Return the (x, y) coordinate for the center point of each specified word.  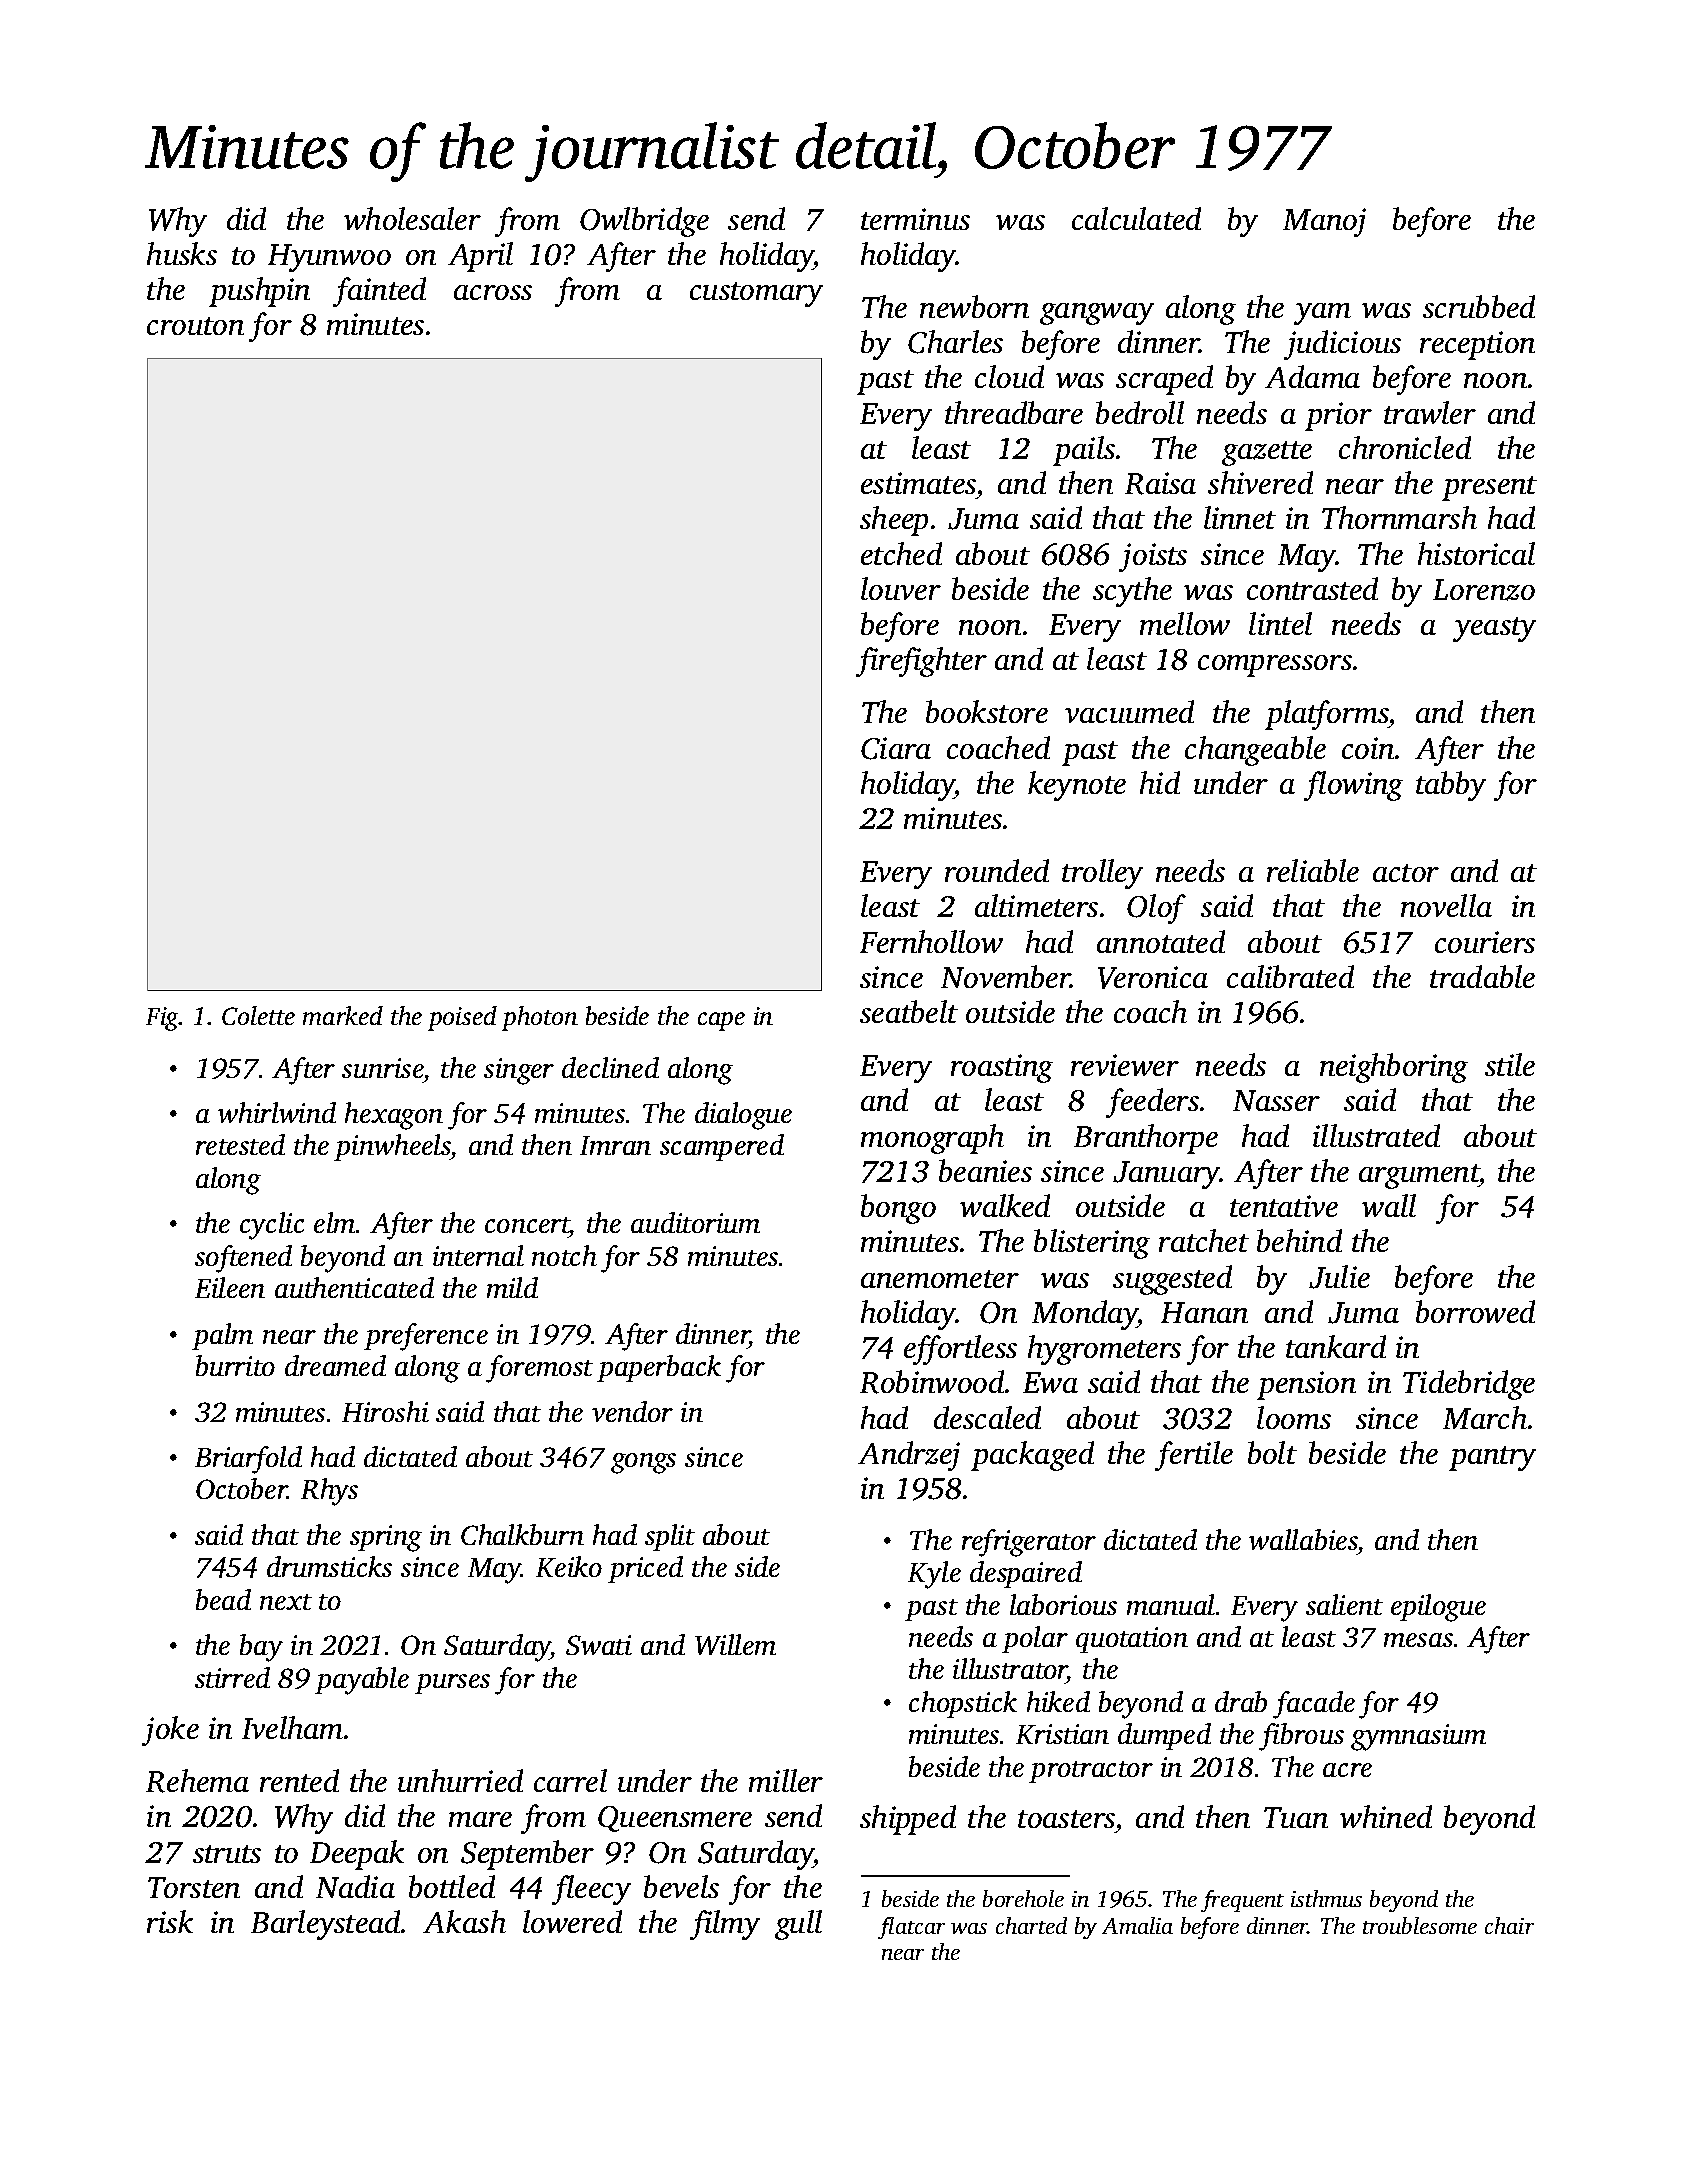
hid (1160, 782)
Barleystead (325, 1925)
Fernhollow (931, 941)
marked (343, 1015)
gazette (1267, 453)
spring (386, 1538)
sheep (894, 521)
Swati (599, 1645)
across (493, 292)
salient (1344, 1604)
